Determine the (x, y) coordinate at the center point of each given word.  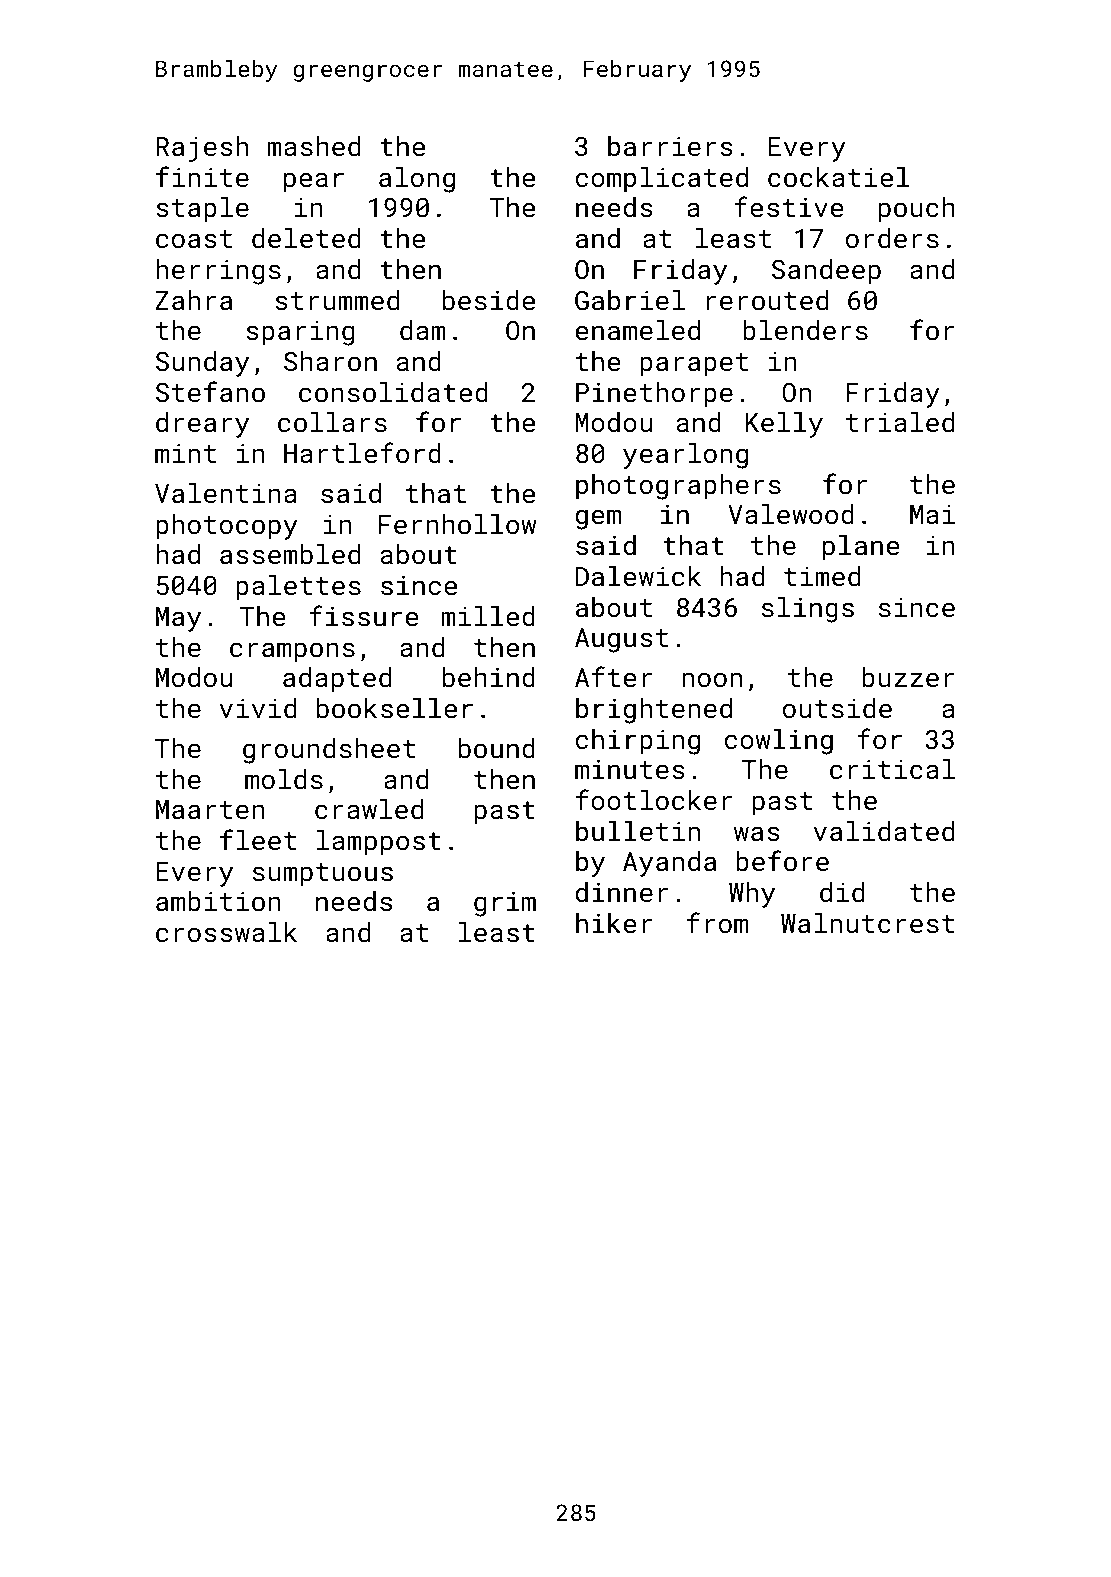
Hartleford (362, 453)
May (178, 619)
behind (489, 677)
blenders (805, 330)
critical (892, 769)
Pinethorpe (654, 395)
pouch (917, 210)
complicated (662, 180)
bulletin (638, 831)
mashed (313, 146)
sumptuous (323, 875)
